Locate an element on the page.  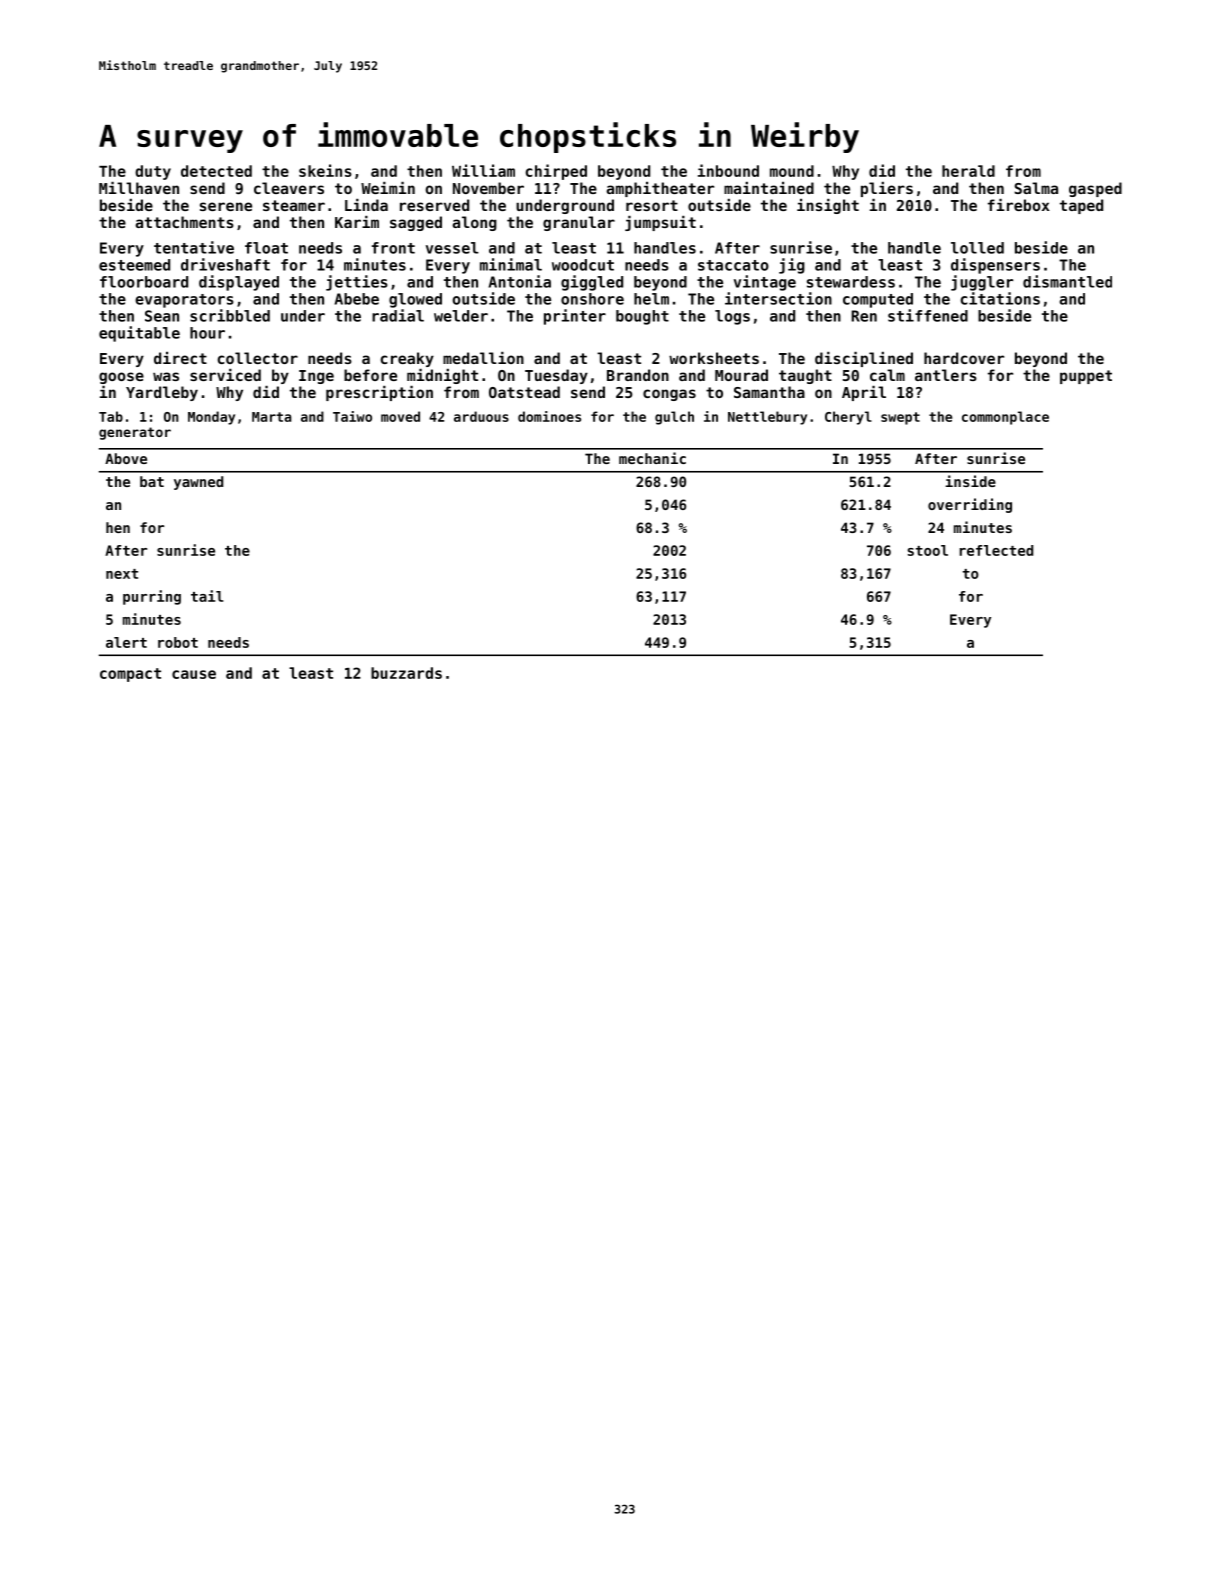
alert is located at coordinates (126, 642).
